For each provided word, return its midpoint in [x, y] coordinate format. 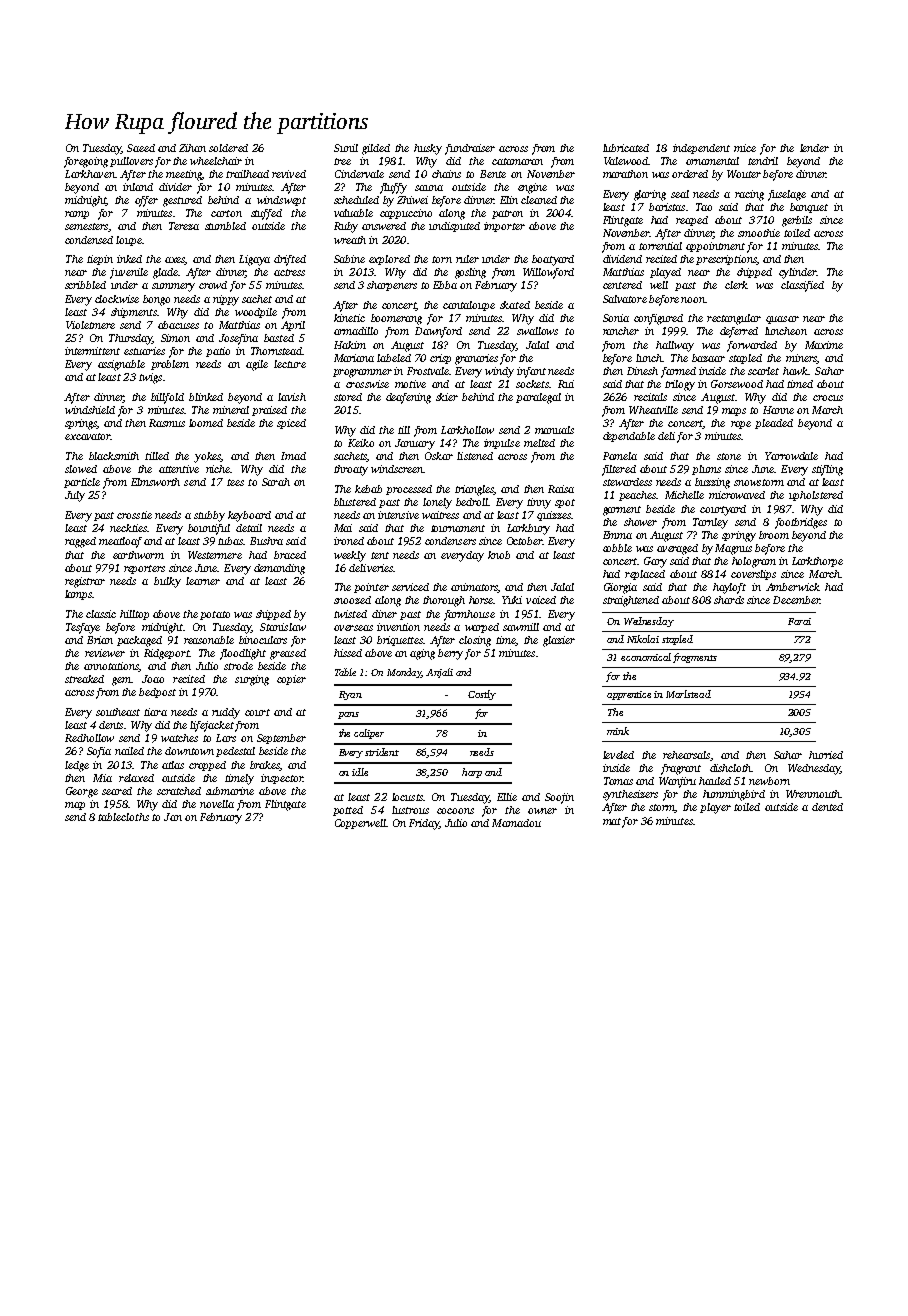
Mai [343, 528]
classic [101, 614]
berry [450, 654]
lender [814, 148]
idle [360, 772]
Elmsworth [155, 482]
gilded [376, 149]
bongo [156, 300]
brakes [264, 765]
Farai [799, 621]
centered [622, 285]
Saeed [141, 148]
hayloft [729, 588]
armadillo [356, 331]
